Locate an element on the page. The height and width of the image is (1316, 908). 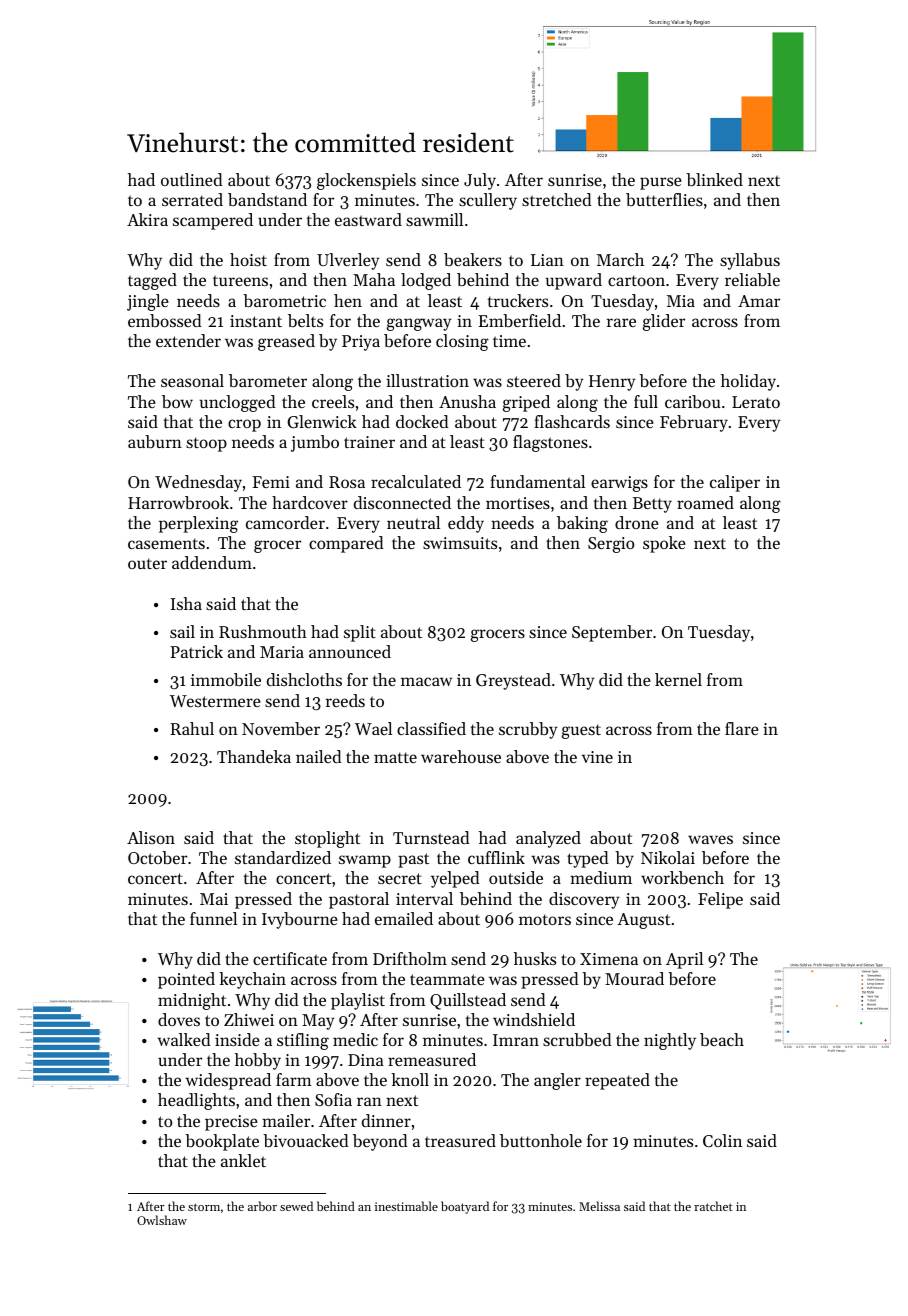
spoke is located at coordinates (664, 544).
